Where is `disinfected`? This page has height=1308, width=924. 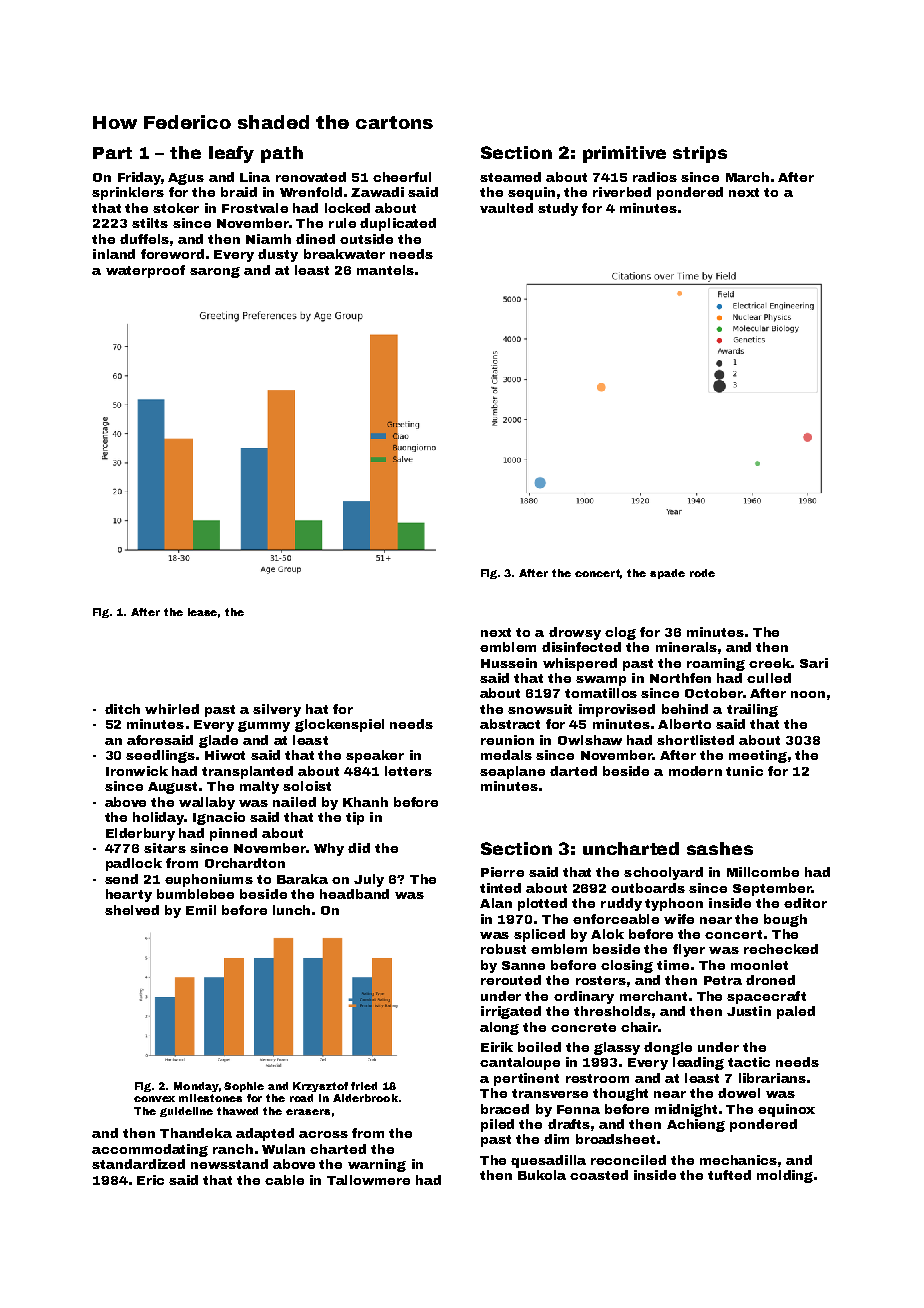
disinfected is located at coordinates (581, 647).
